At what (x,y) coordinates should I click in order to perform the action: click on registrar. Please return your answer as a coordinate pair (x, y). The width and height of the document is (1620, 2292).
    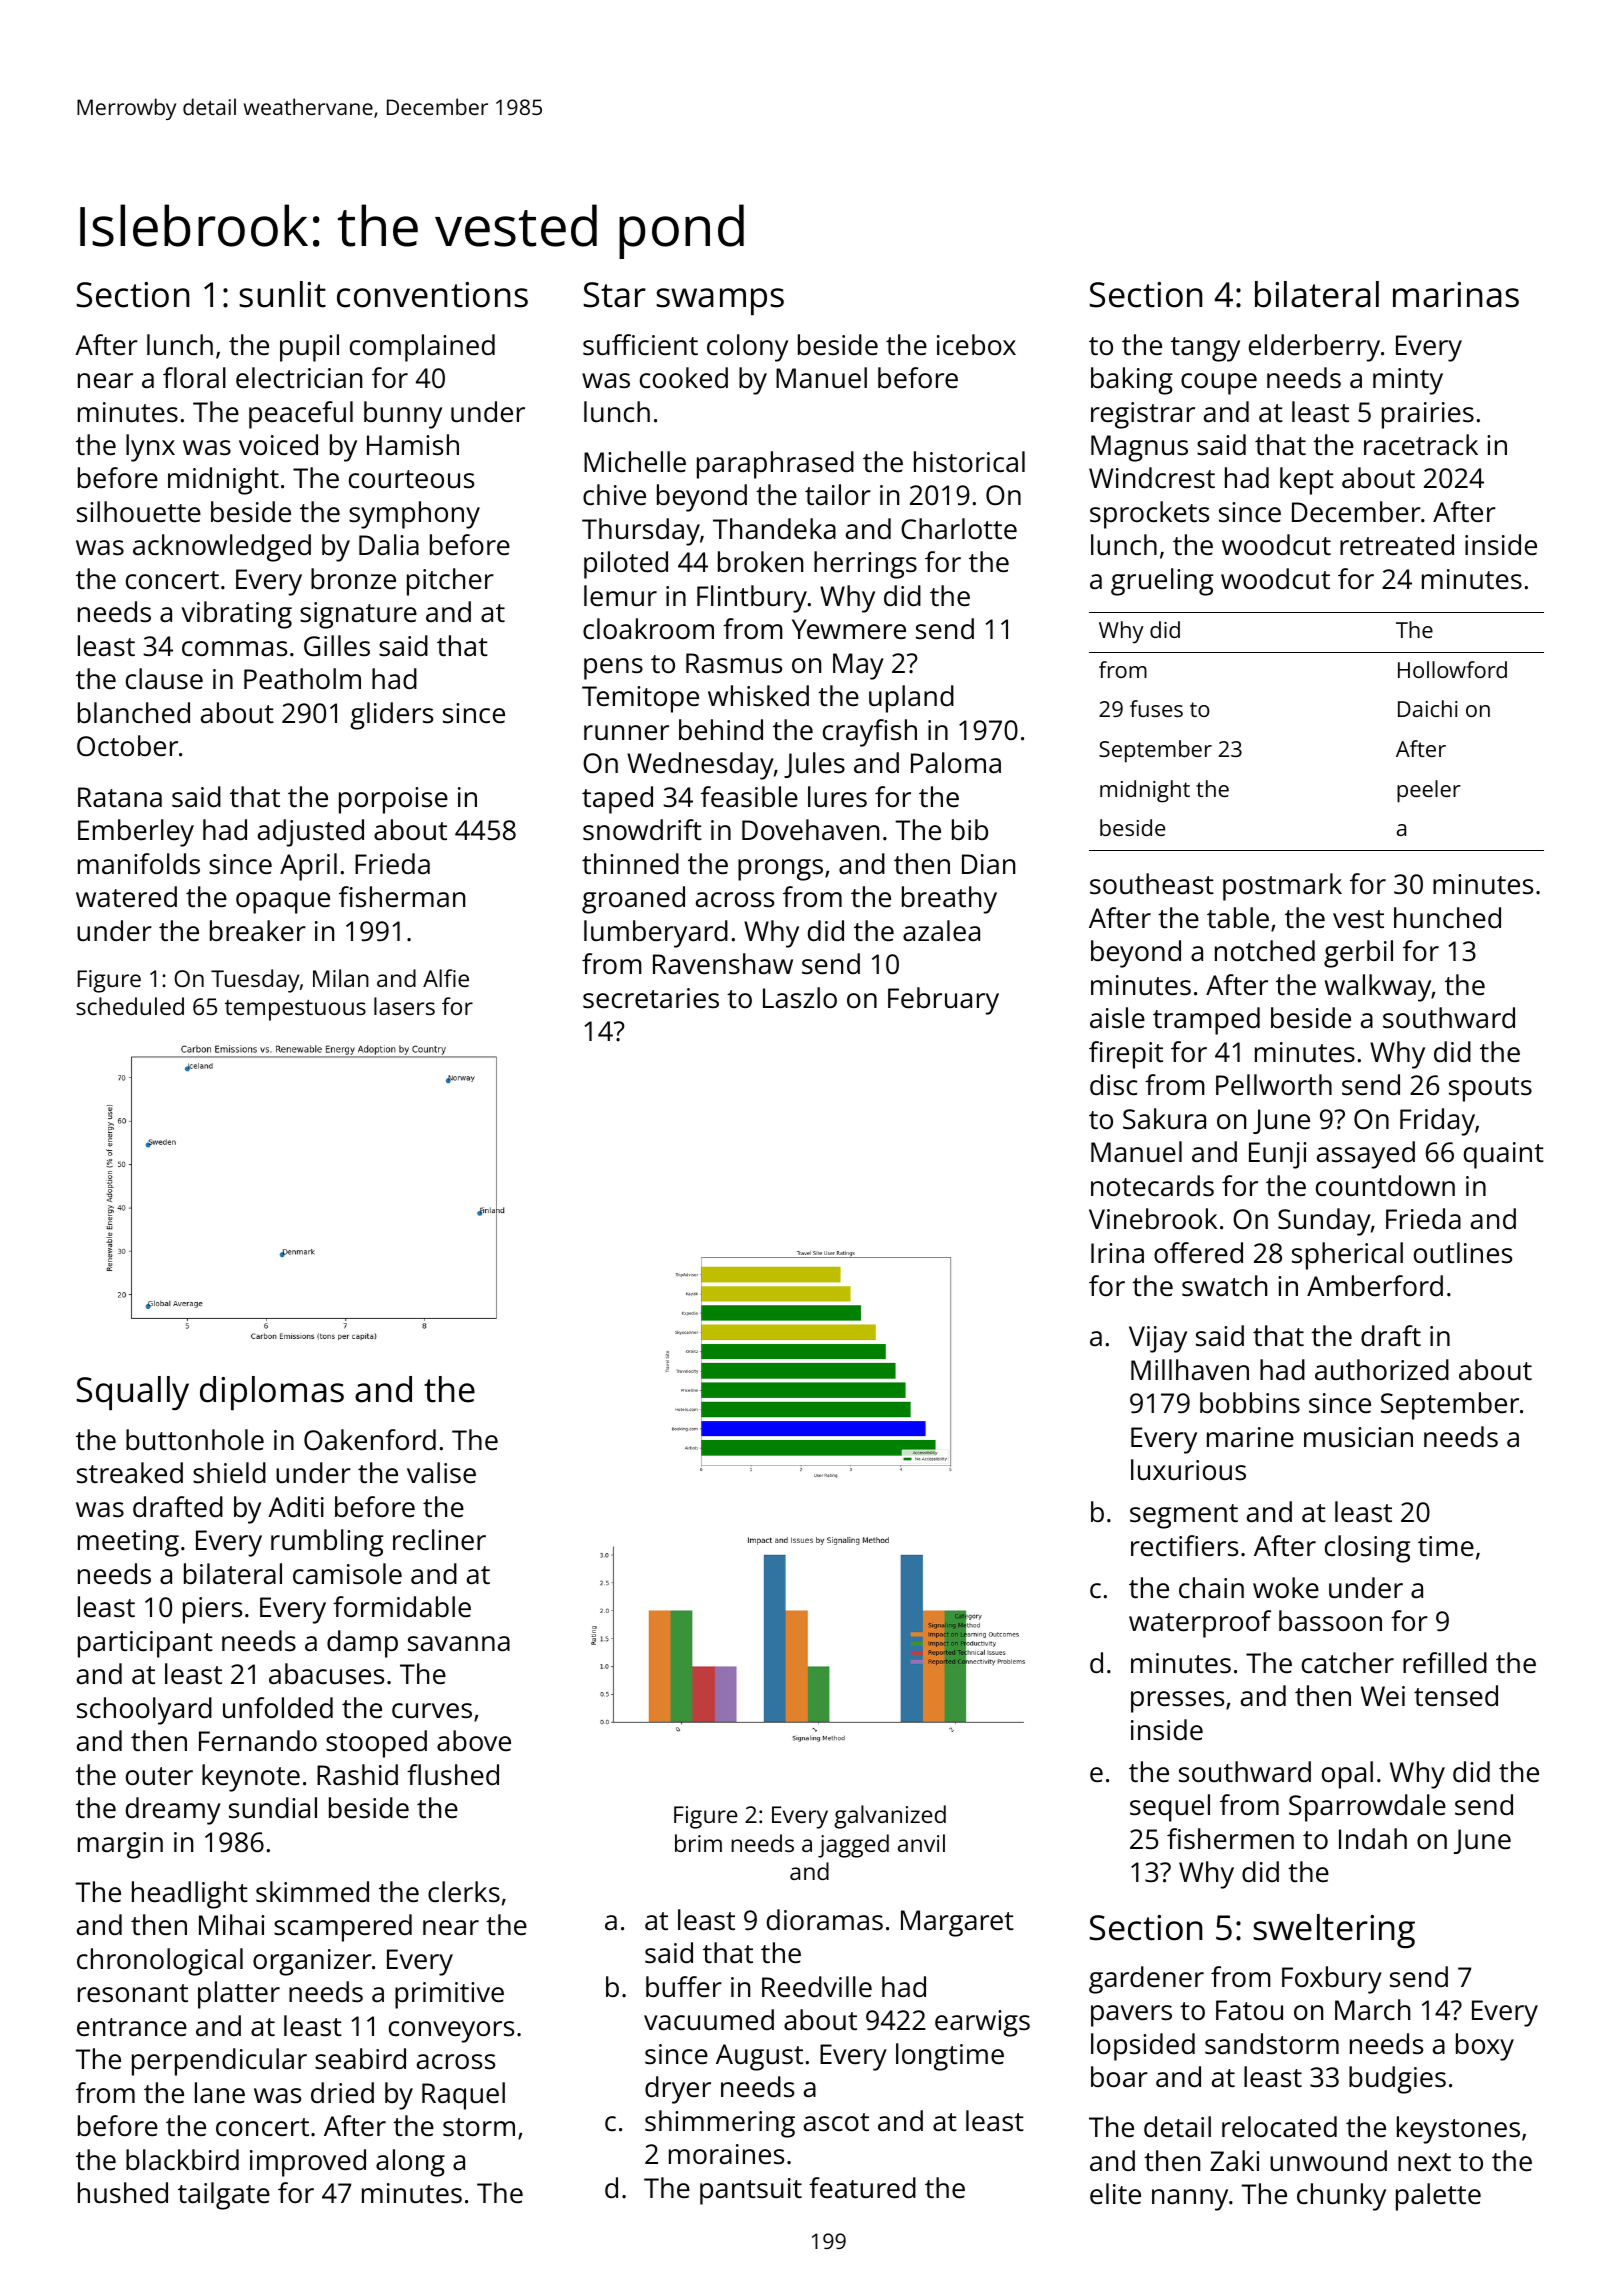
    Looking at the image, I should click on (1143, 415).
